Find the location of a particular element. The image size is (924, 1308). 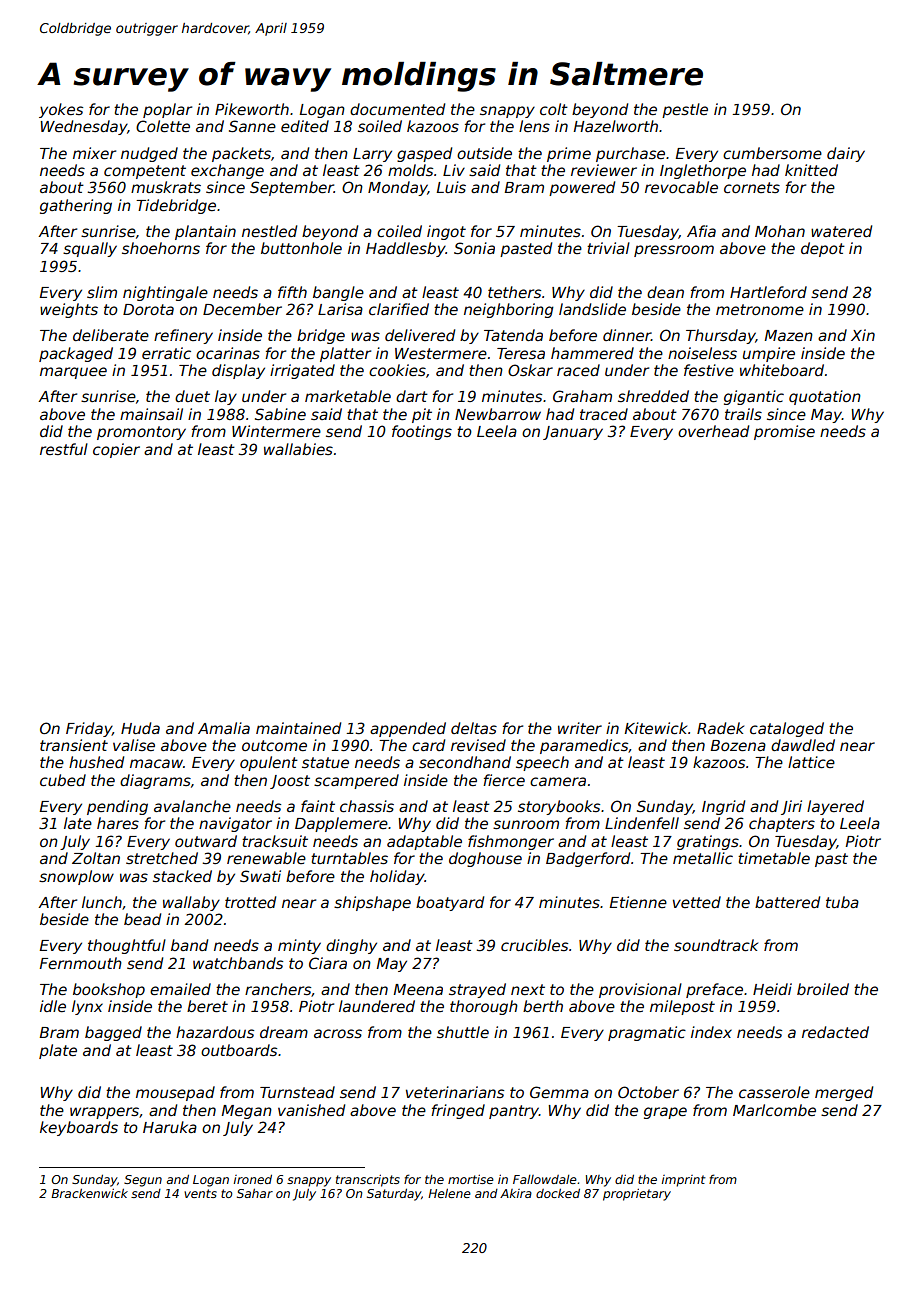

quotation is located at coordinates (825, 397).
